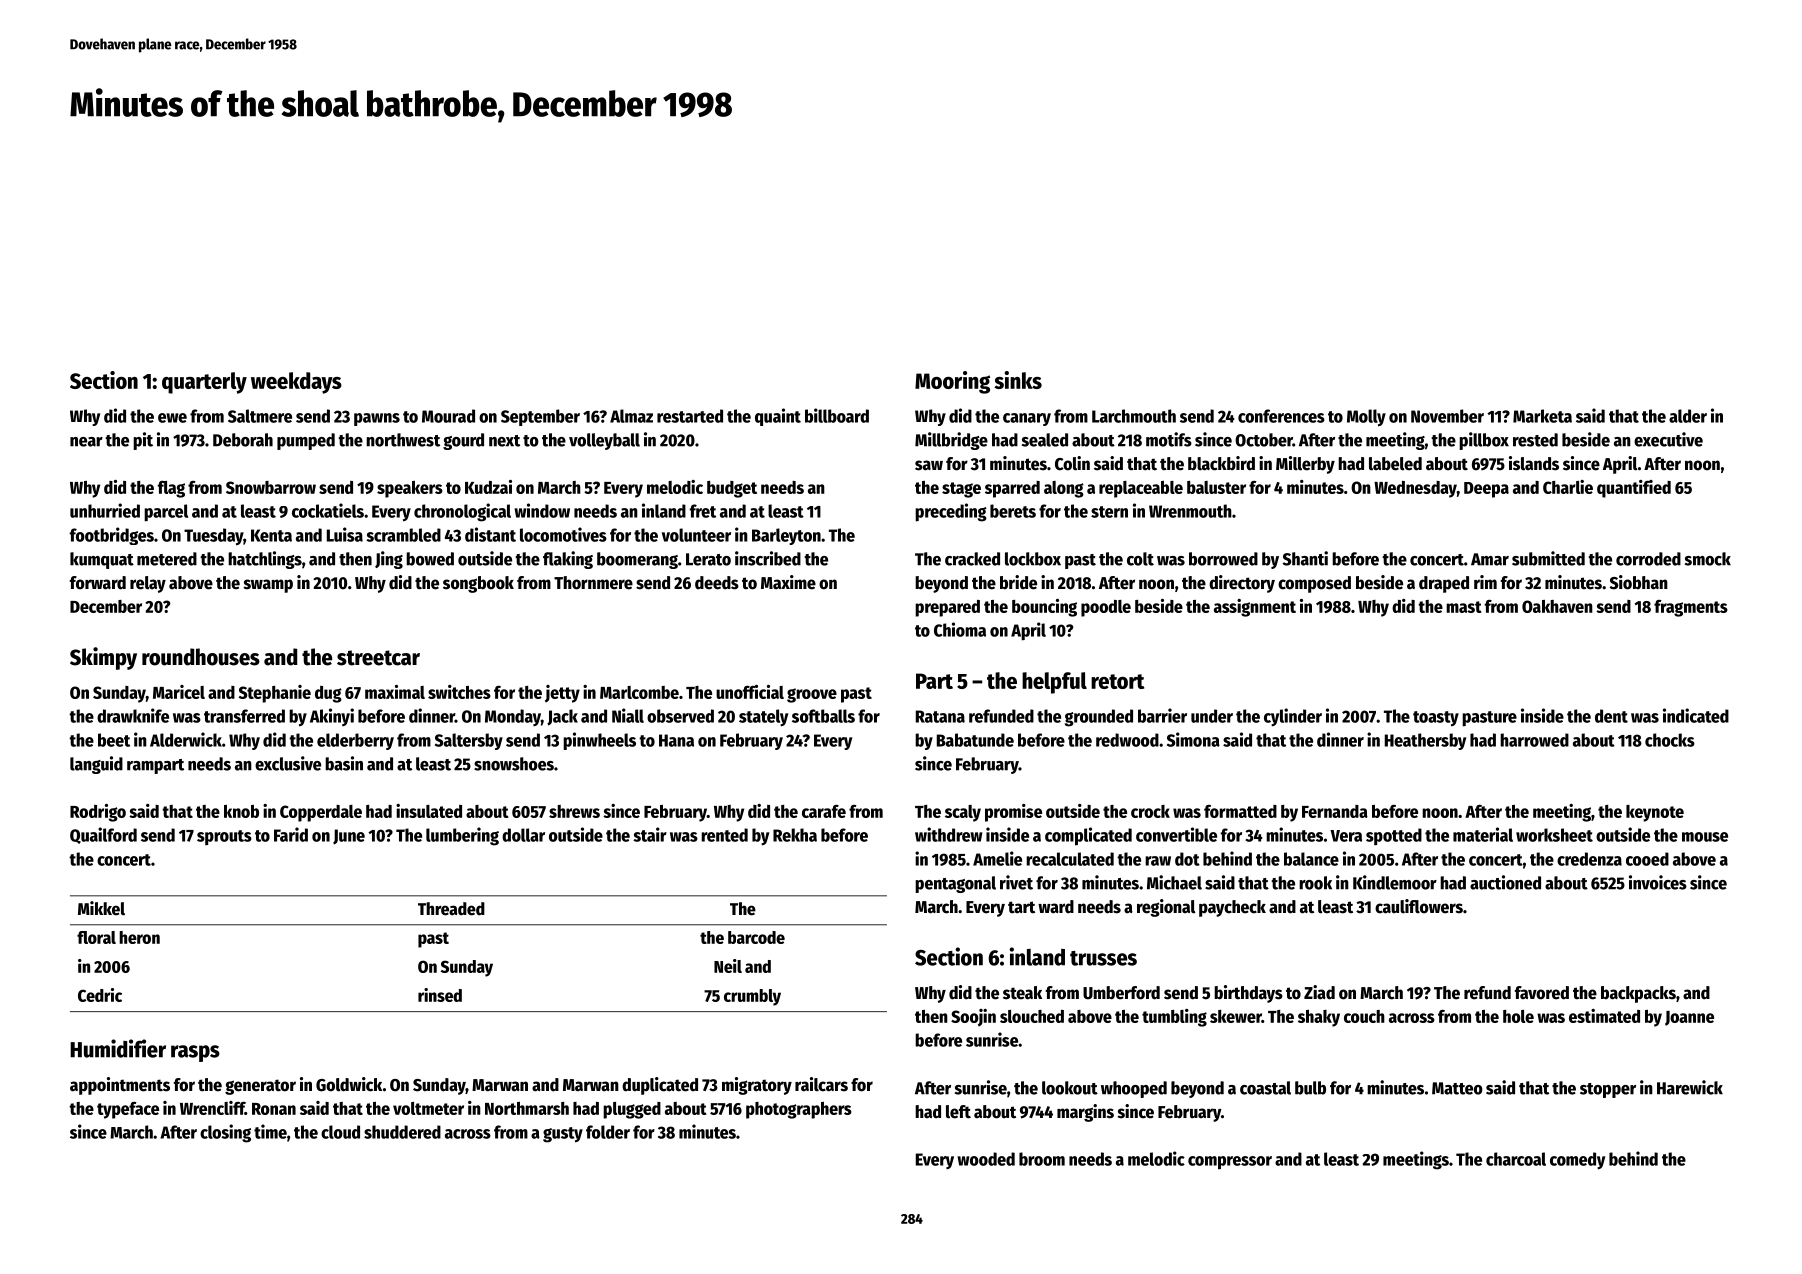 The height and width of the screenshot is (1274, 1802). Describe the element at coordinates (440, 995) in the screenshot. I see `rinsed` at that location.
